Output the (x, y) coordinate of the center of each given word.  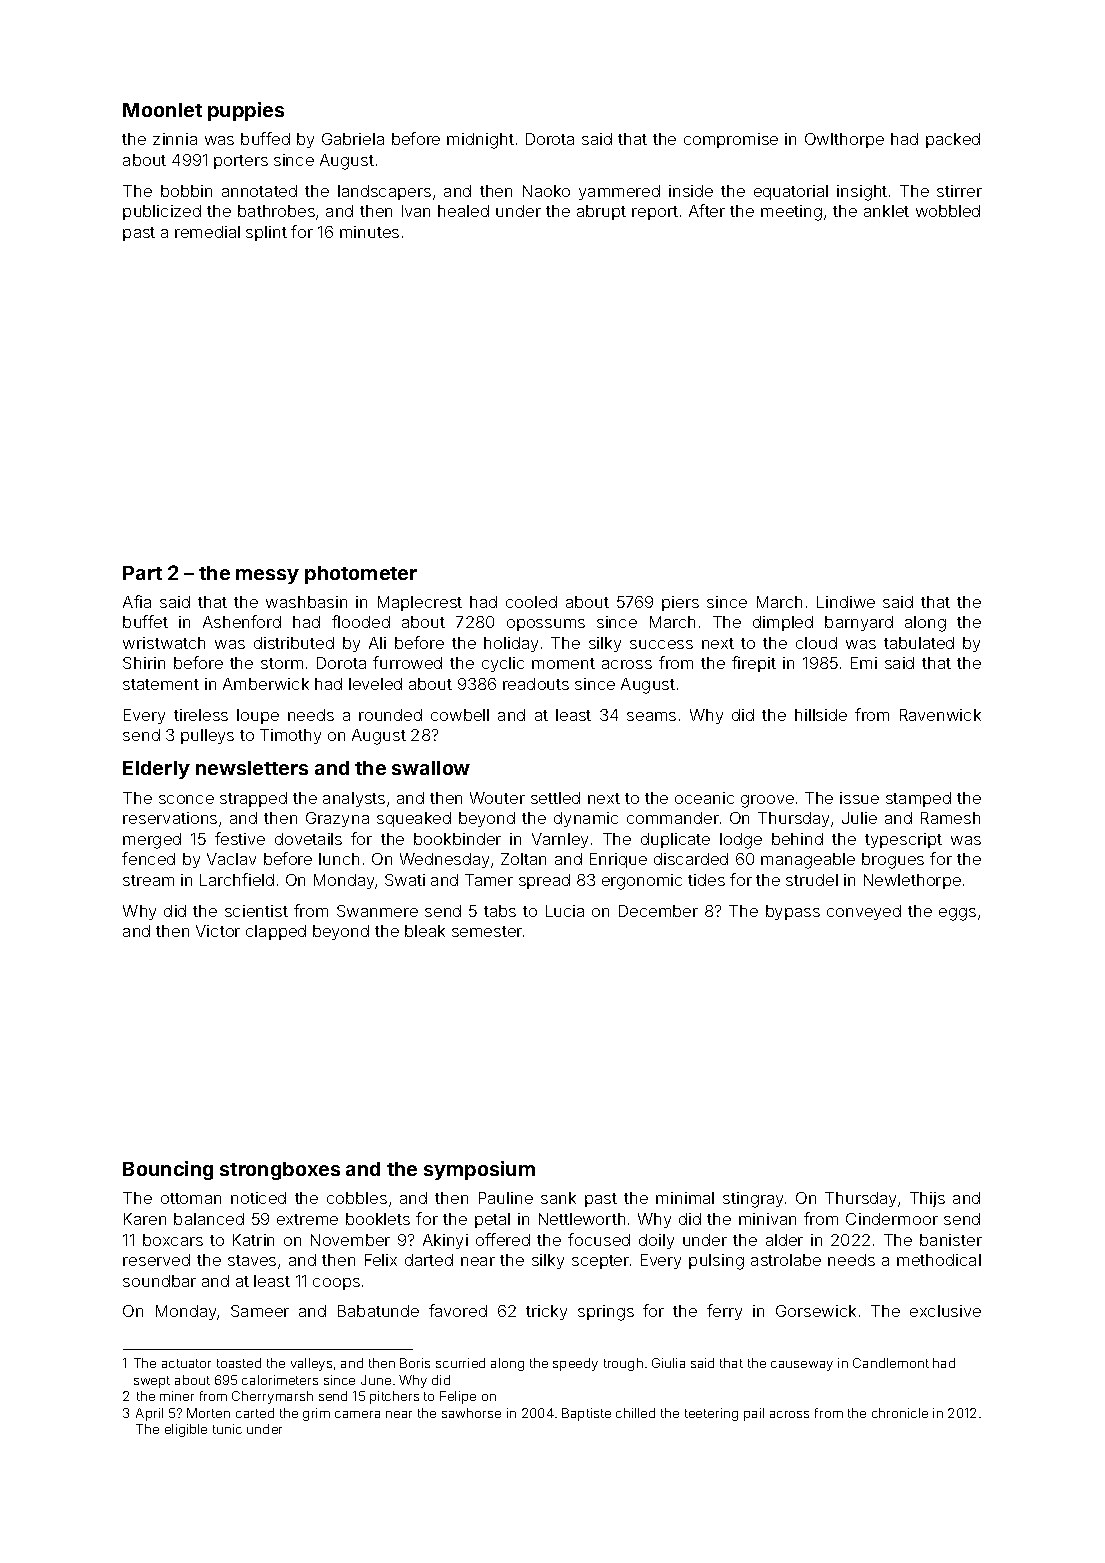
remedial (207, 232)
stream (148, 880)
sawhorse (471, 1413)
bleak (425, 931)
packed (953, 140)
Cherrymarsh (272, 1397)
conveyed (864, 912)
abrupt (601, 212)
